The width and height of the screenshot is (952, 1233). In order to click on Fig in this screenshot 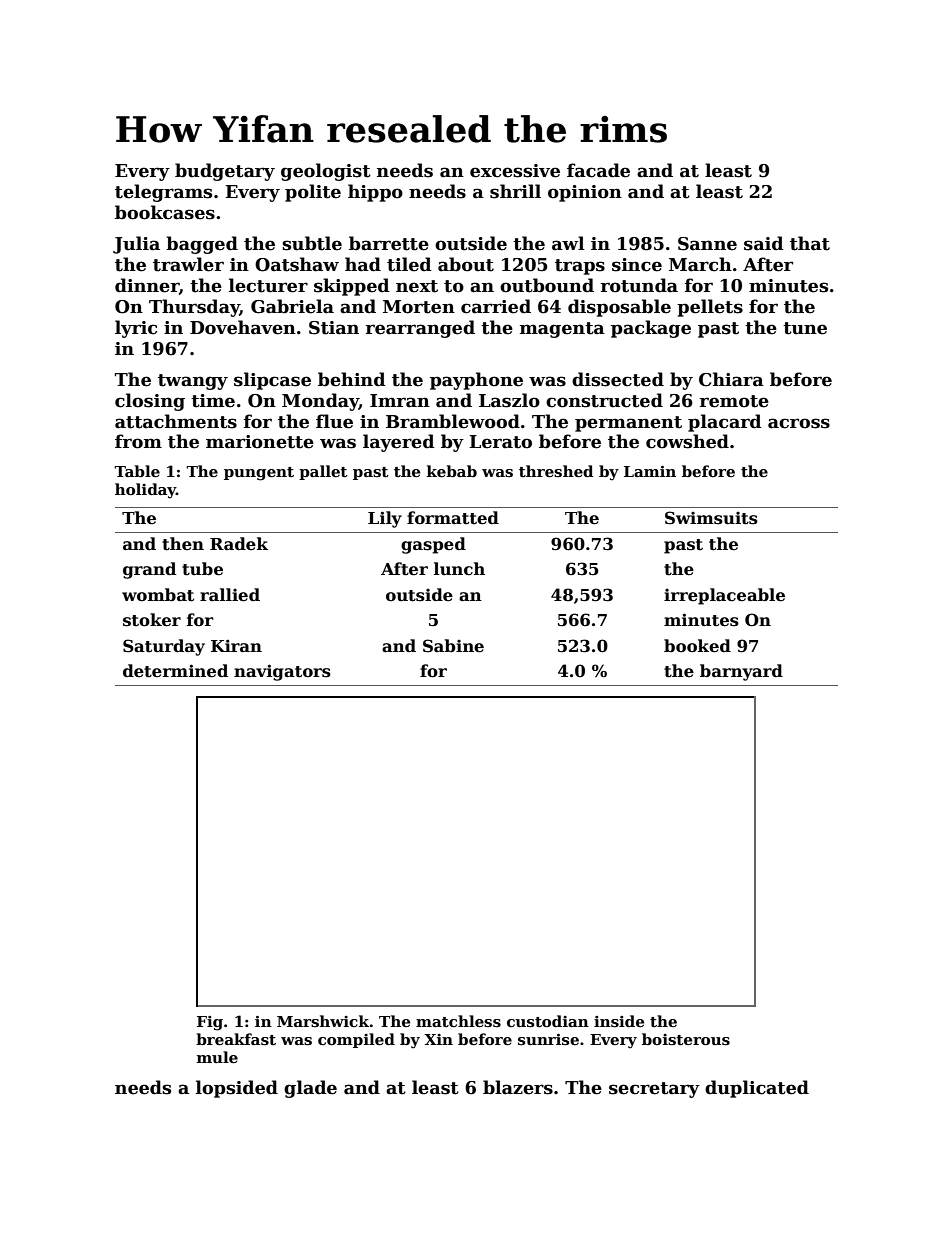, I will do `click(210, 1023)`.
